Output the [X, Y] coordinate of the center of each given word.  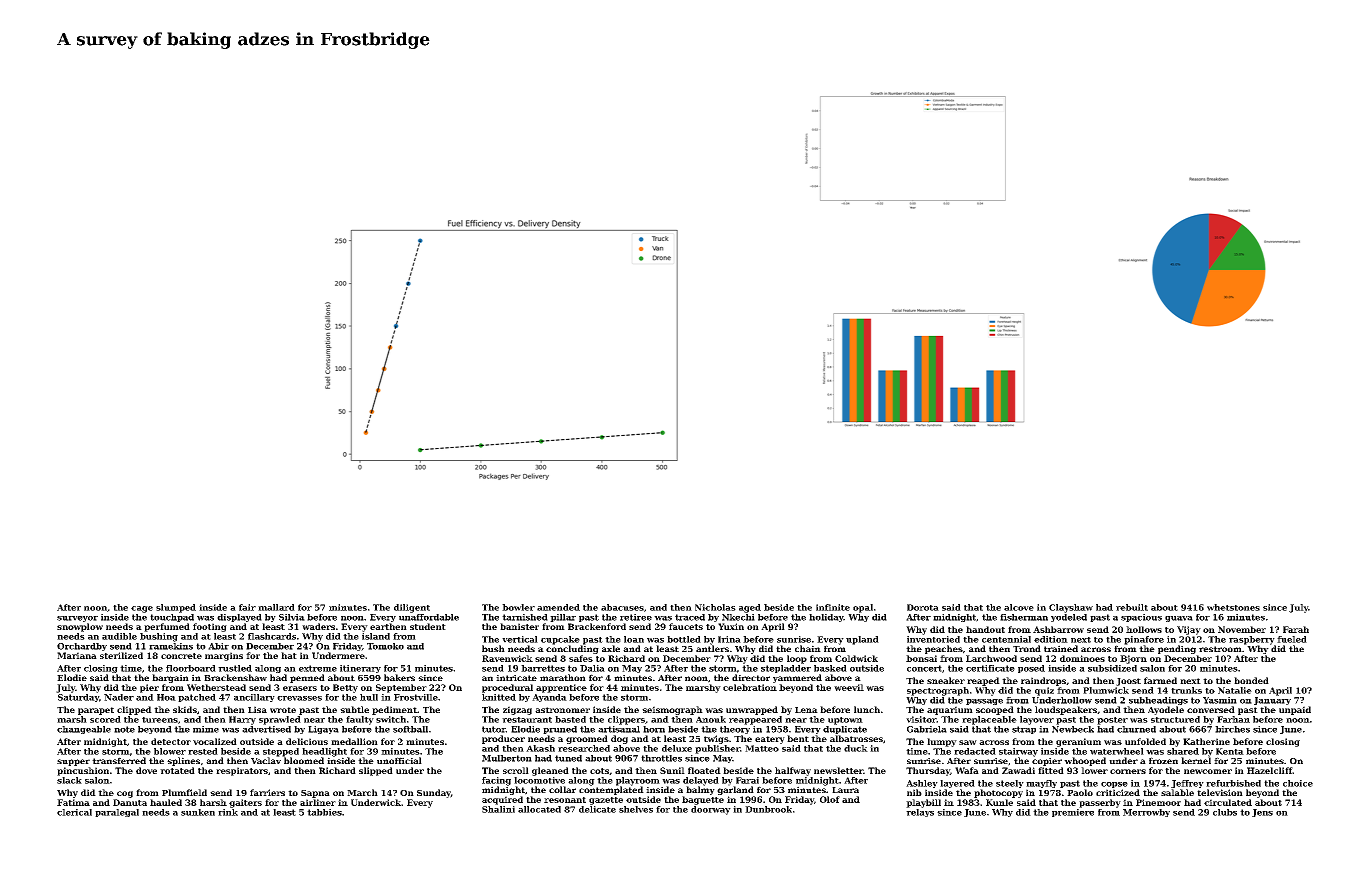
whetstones [1233, 607]
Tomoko [385, 646]
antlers [712, 648]
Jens [1262, 813]
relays [920, 813]
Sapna [315, 794]
